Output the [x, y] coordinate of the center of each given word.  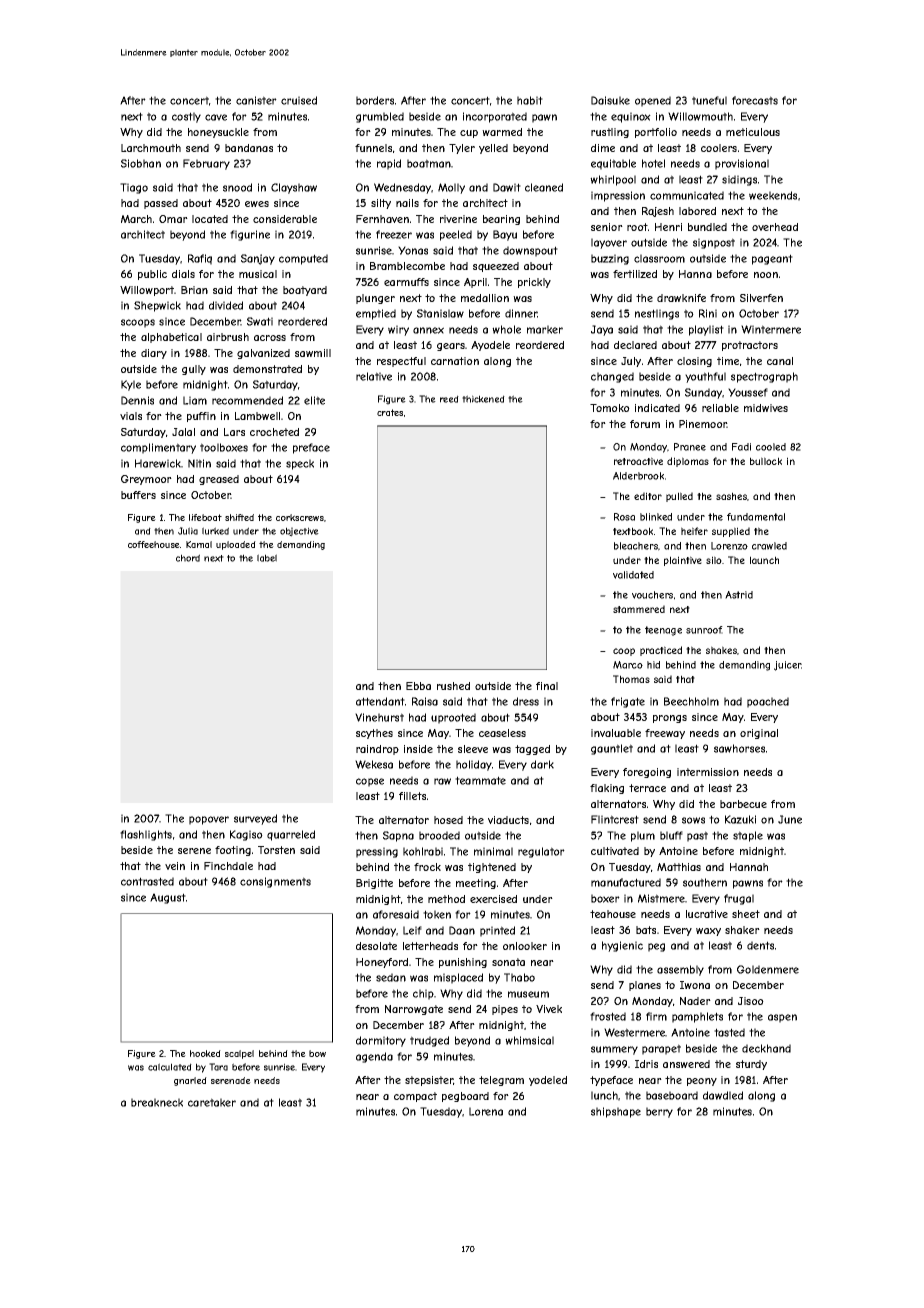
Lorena [486, 1111]
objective [299, 532]
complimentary [158, 448]
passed [161, 204]
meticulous [753, 132]
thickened [483, 399]
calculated [170, 1067]
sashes [731, 496]
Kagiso [246, 835]
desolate [376, 946]
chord [188, 558]
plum [643, 836]
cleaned [544, 187]
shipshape [616, 1112]
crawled [769, 546]
